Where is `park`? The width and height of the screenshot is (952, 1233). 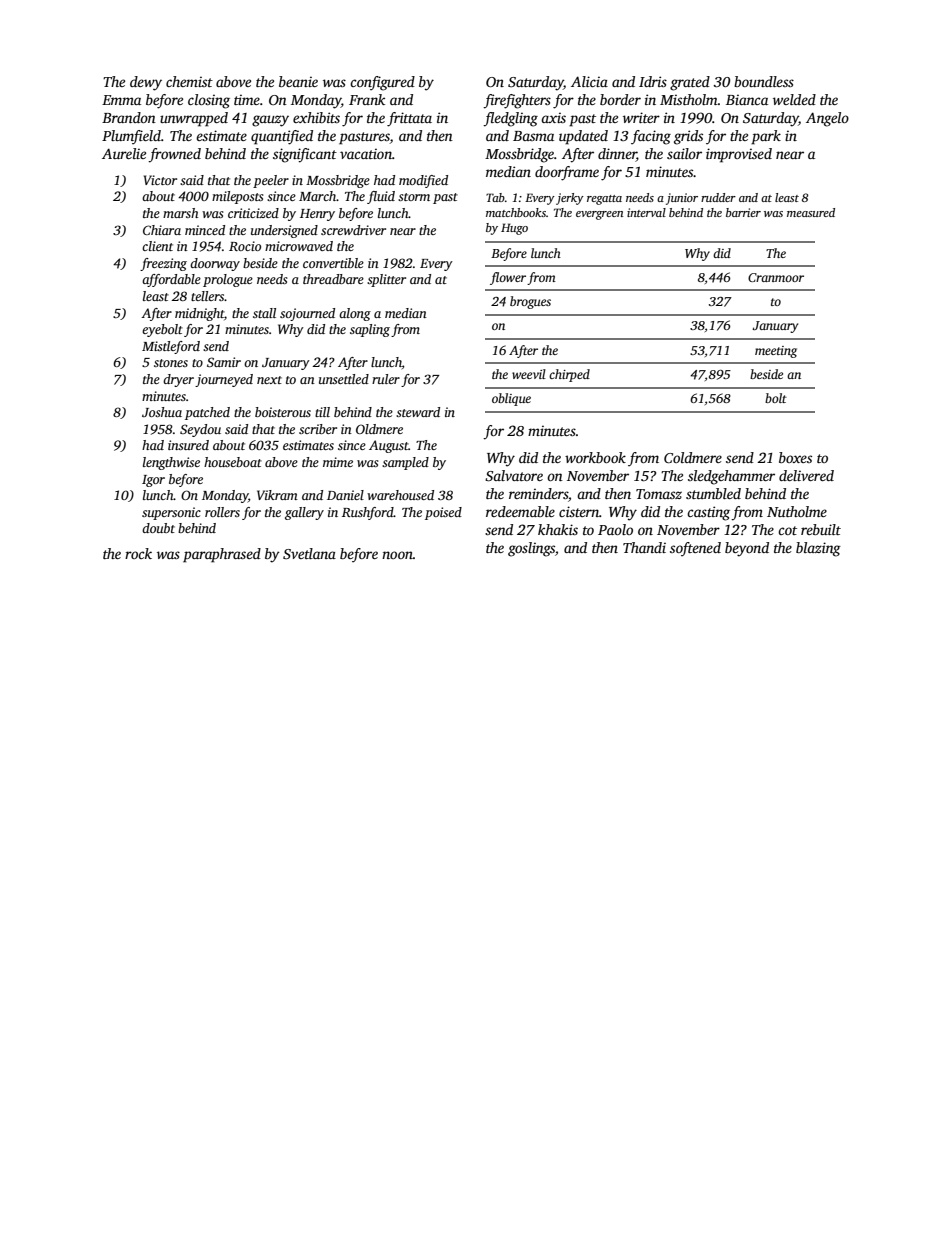 park is located at coordinates (766, 137).
